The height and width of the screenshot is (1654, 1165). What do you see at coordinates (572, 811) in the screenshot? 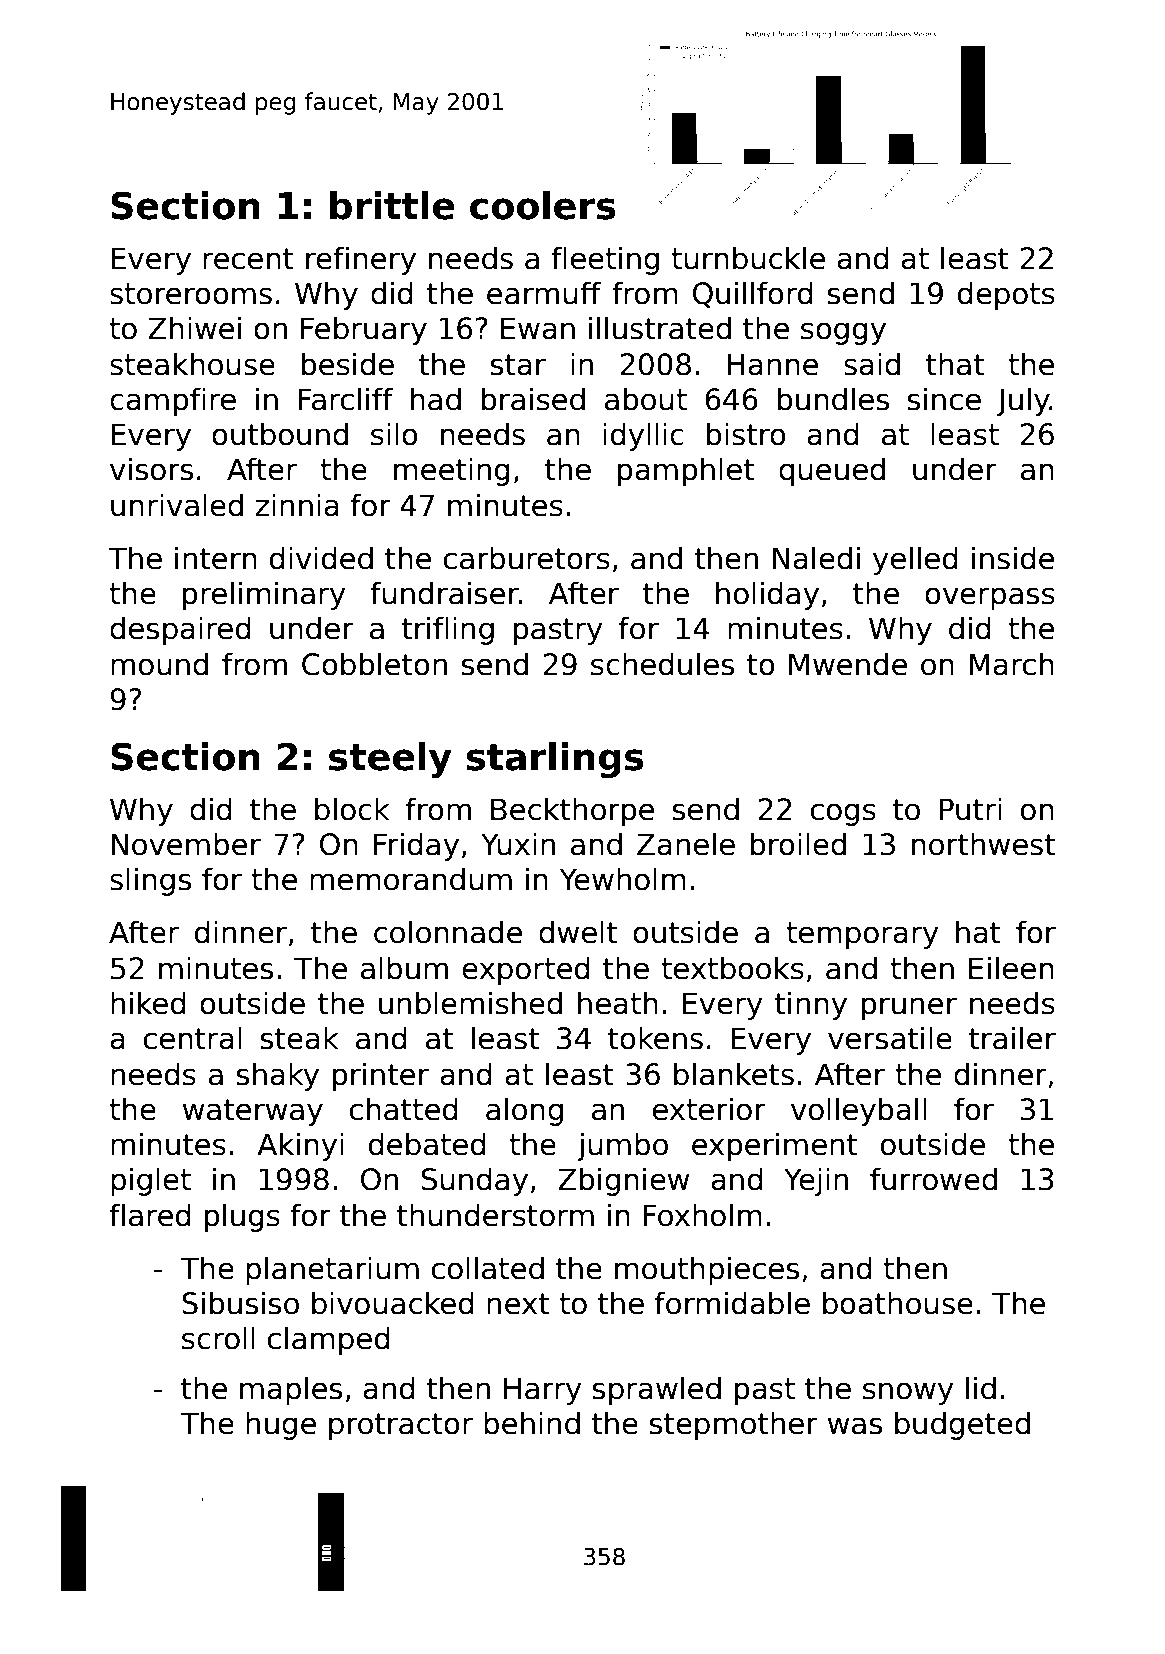
I see `Beckthorpe` at bounding box center [572, 811].
